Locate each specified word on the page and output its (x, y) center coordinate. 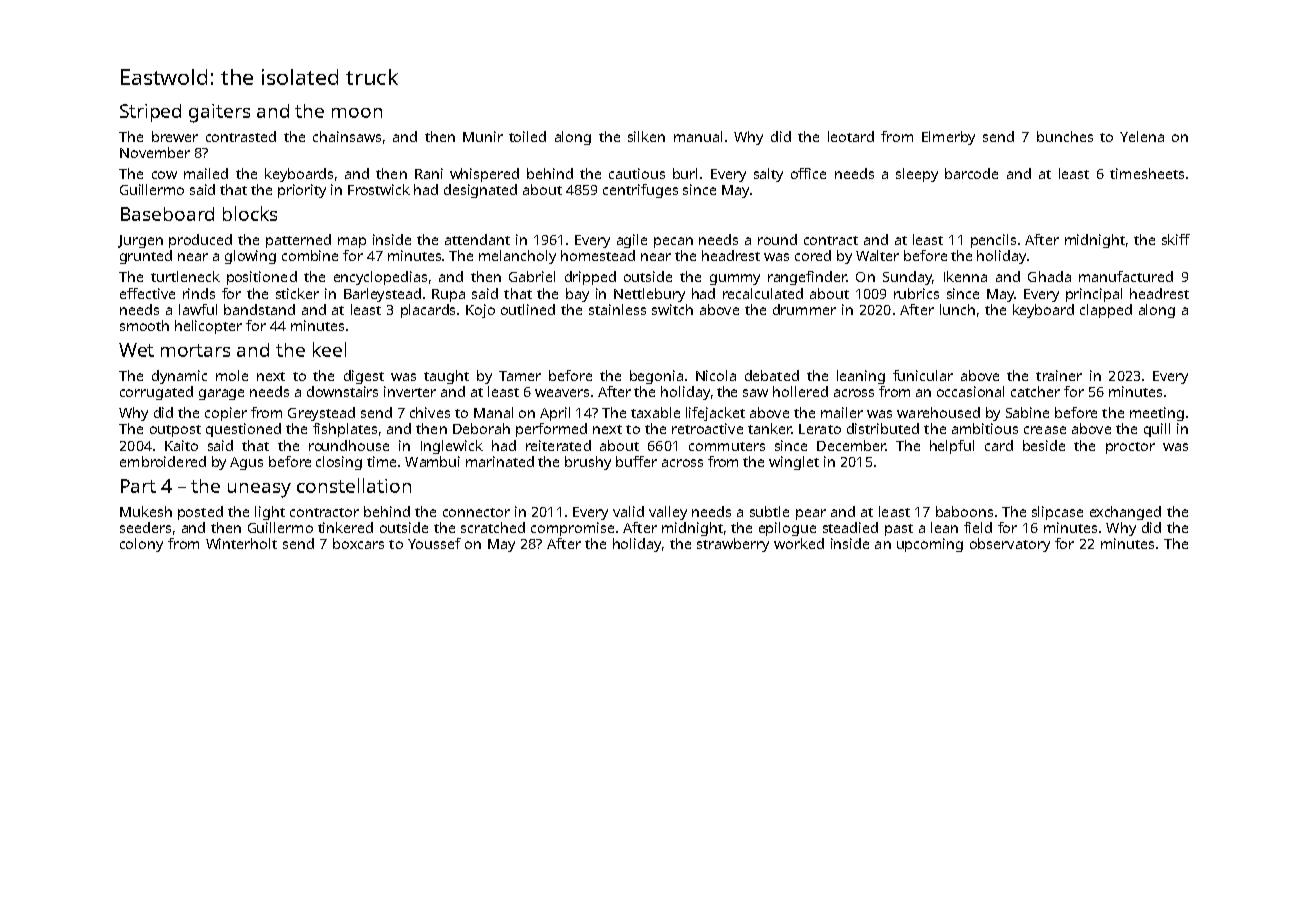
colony (141, 545)
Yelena (1142, 136)
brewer (175, 136)
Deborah (481, 428)
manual (698, 136)
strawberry (733, 545)
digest (364, 377)
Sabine (1027, 412)
